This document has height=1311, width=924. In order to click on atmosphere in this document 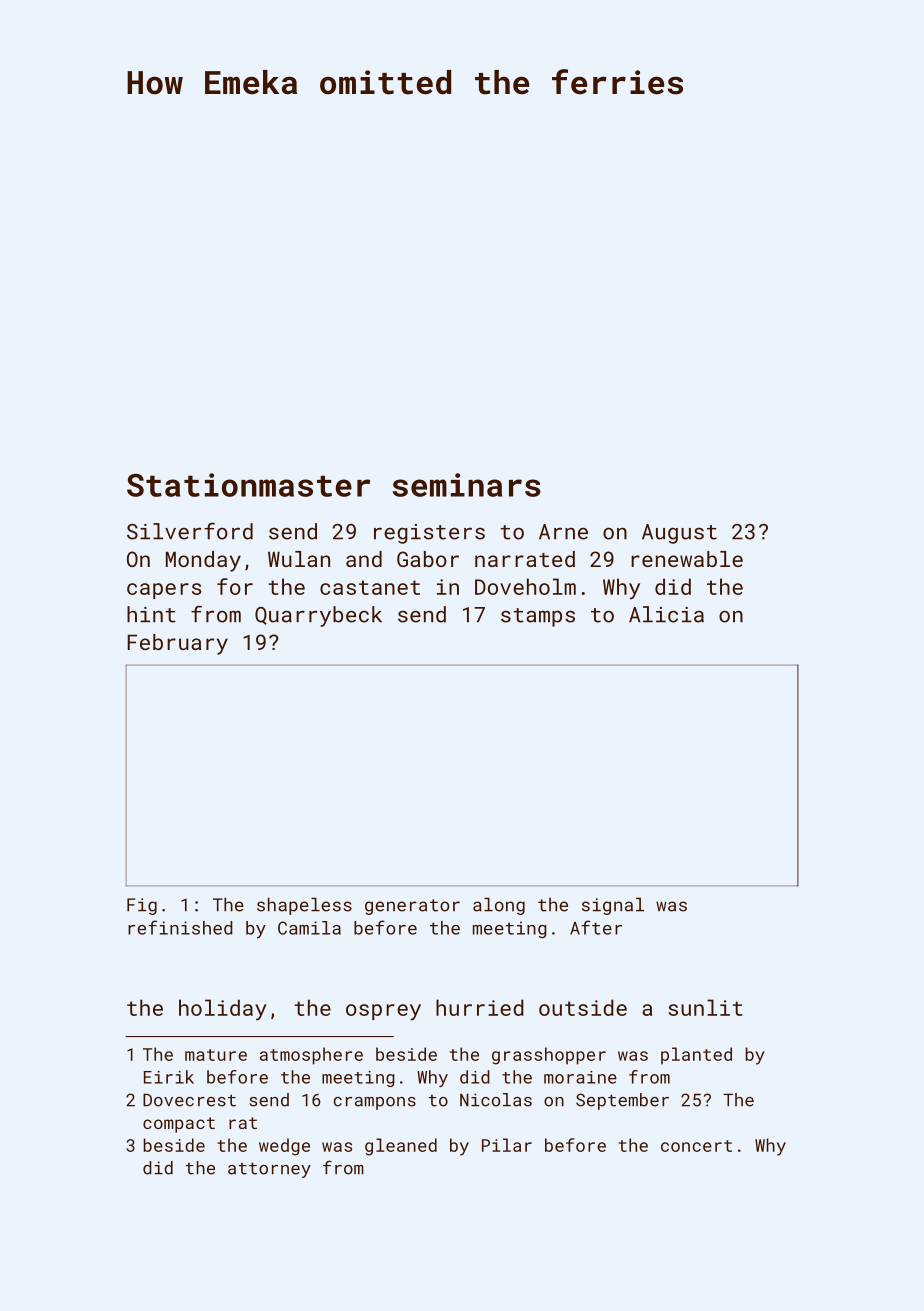, I will do `click(311, 1056)`.
